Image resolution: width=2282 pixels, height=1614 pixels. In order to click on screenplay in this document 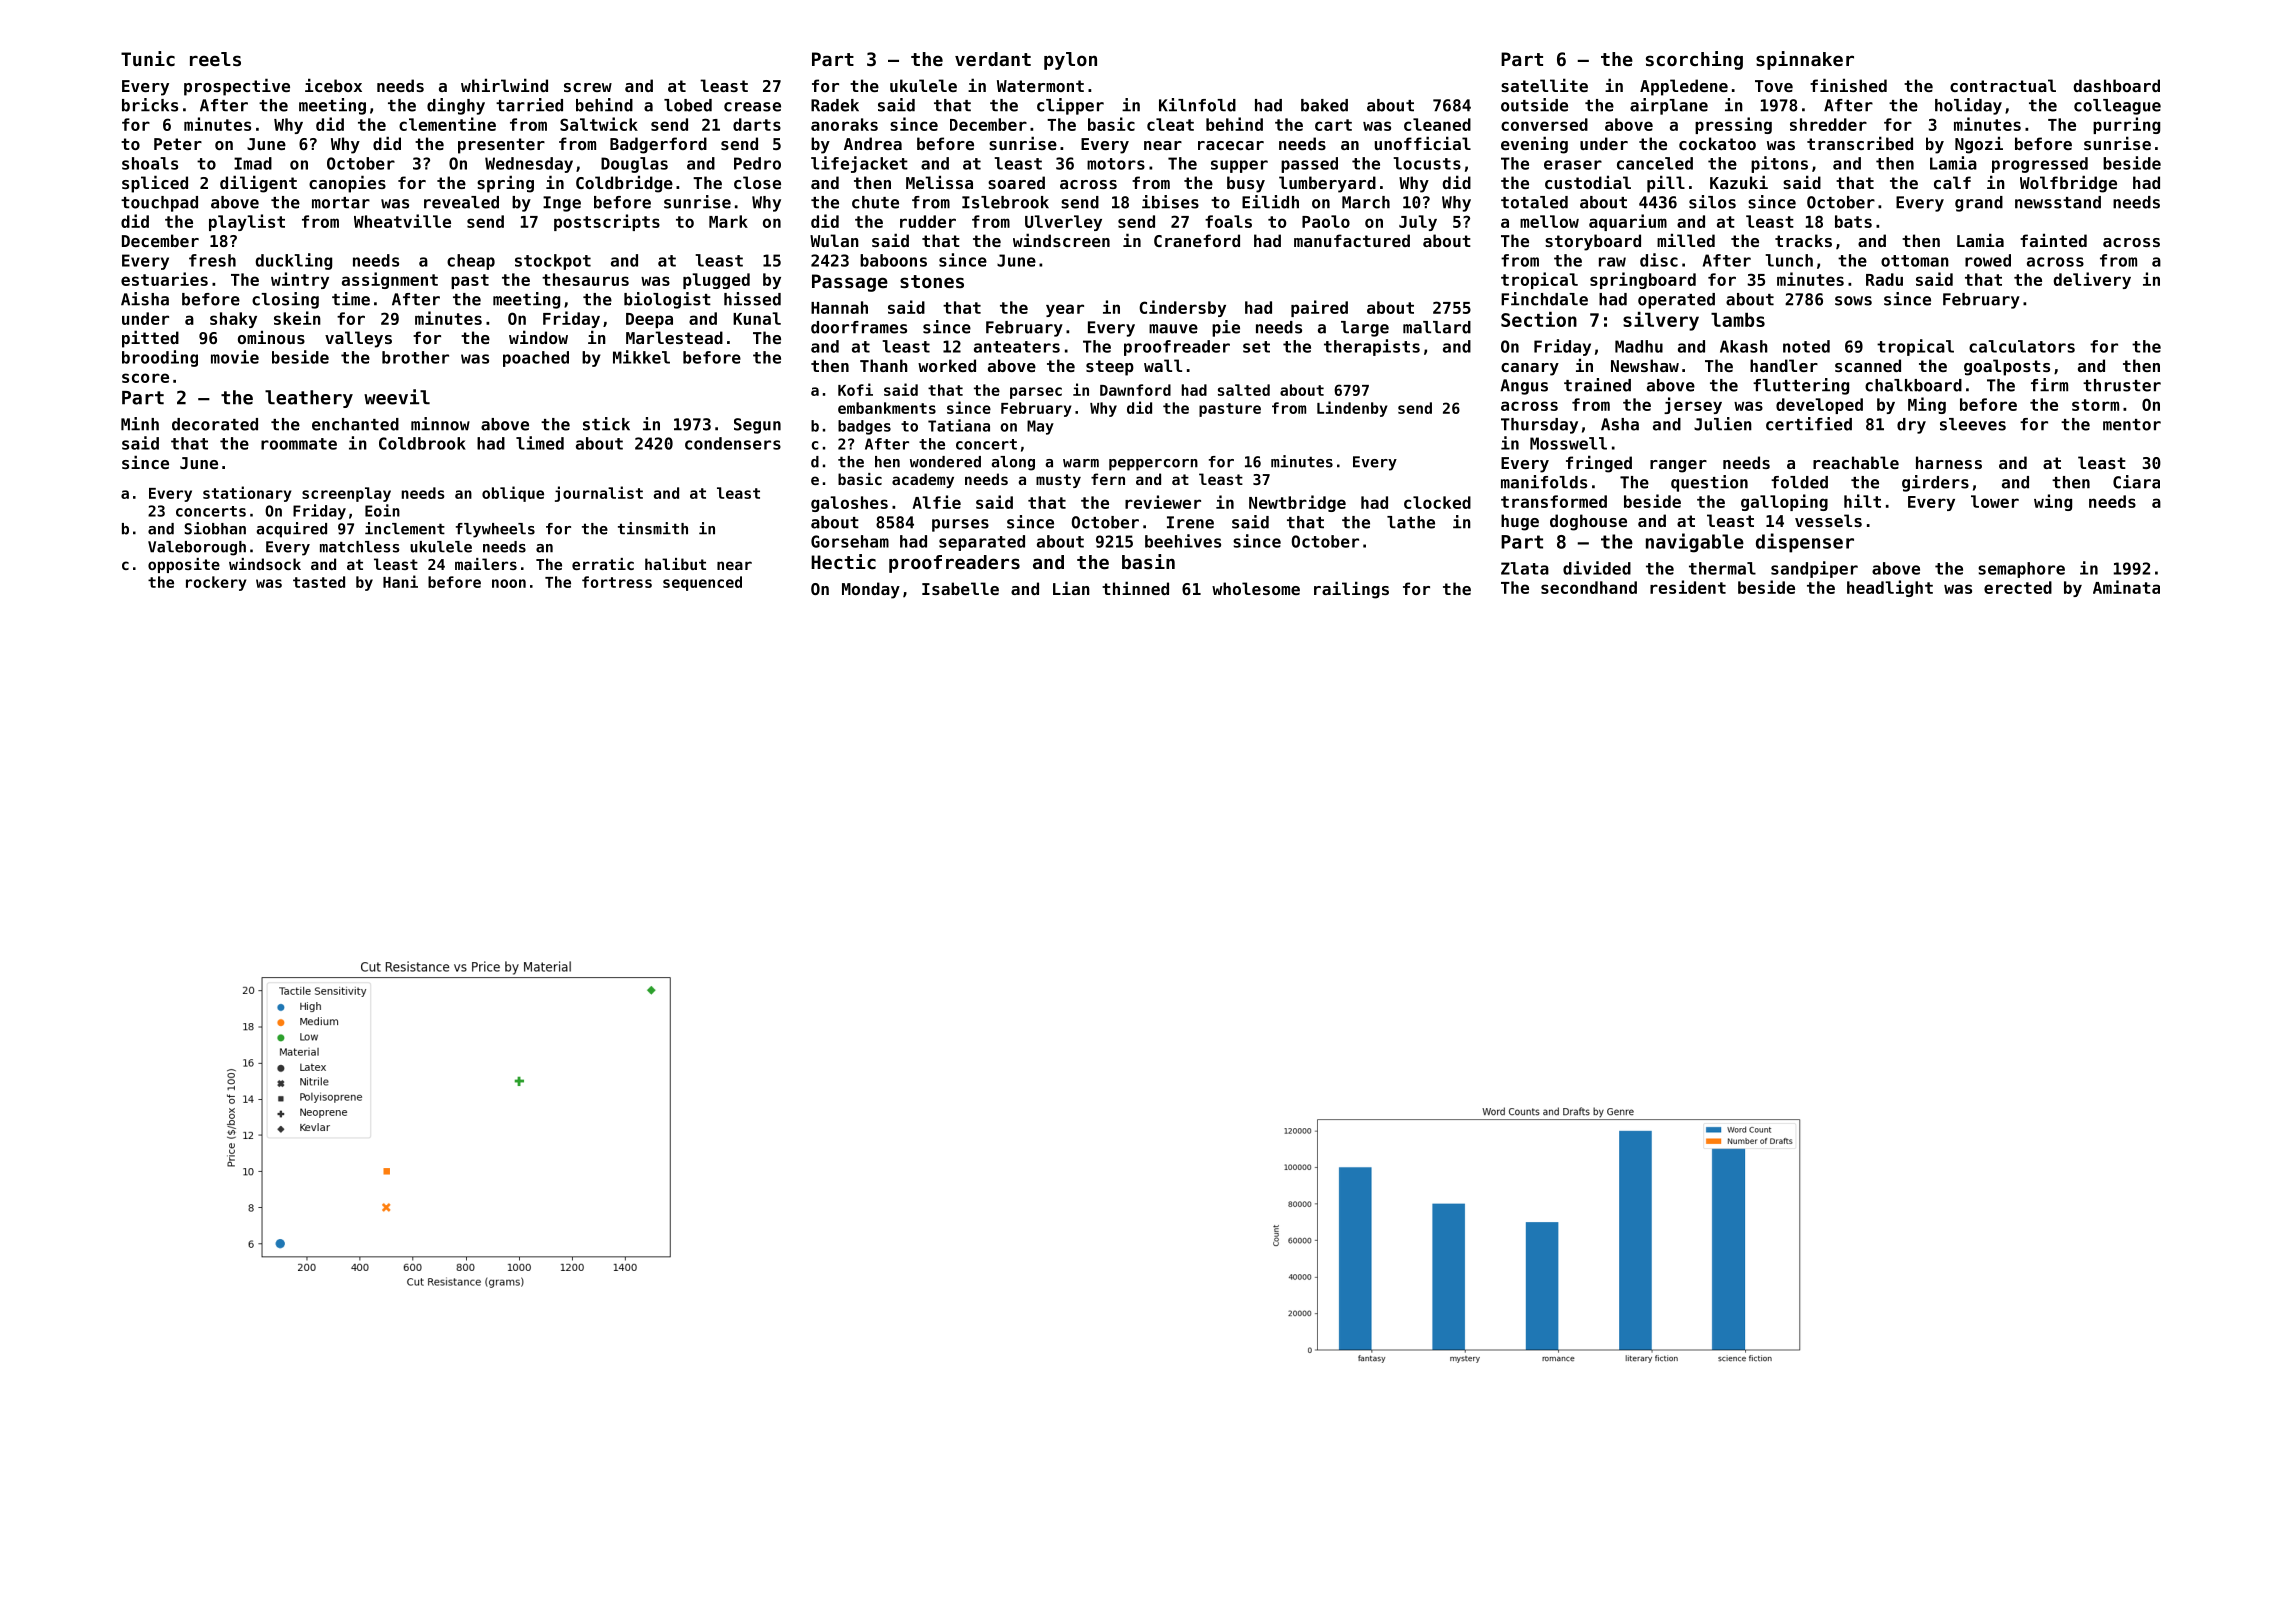, I will do `click(346, 494)`.
